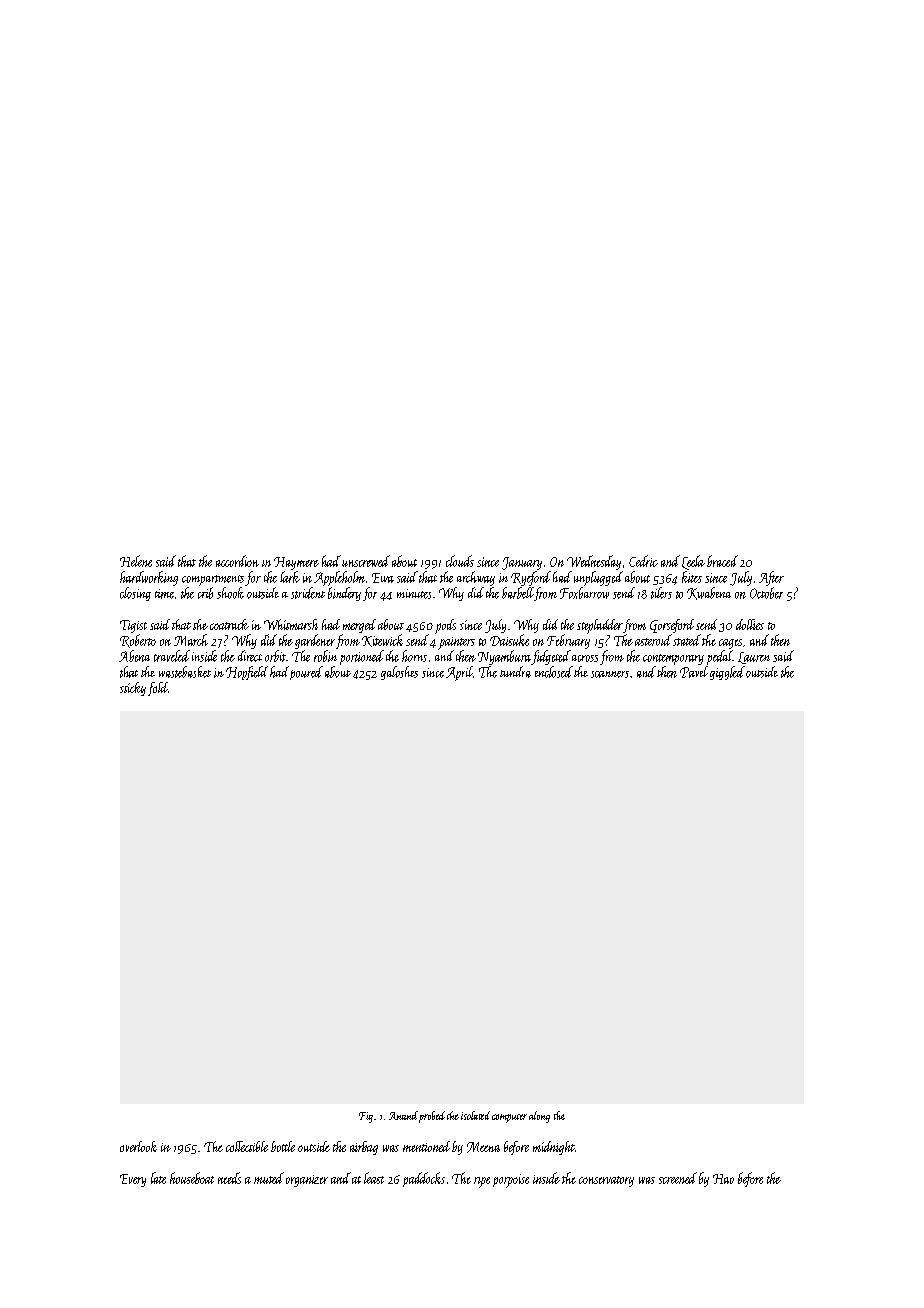 This image has width=924, height=1308. What do you see at coordinates (366, 1117) in the image?
I see `Fig` at bounding box center [366, 1117].
